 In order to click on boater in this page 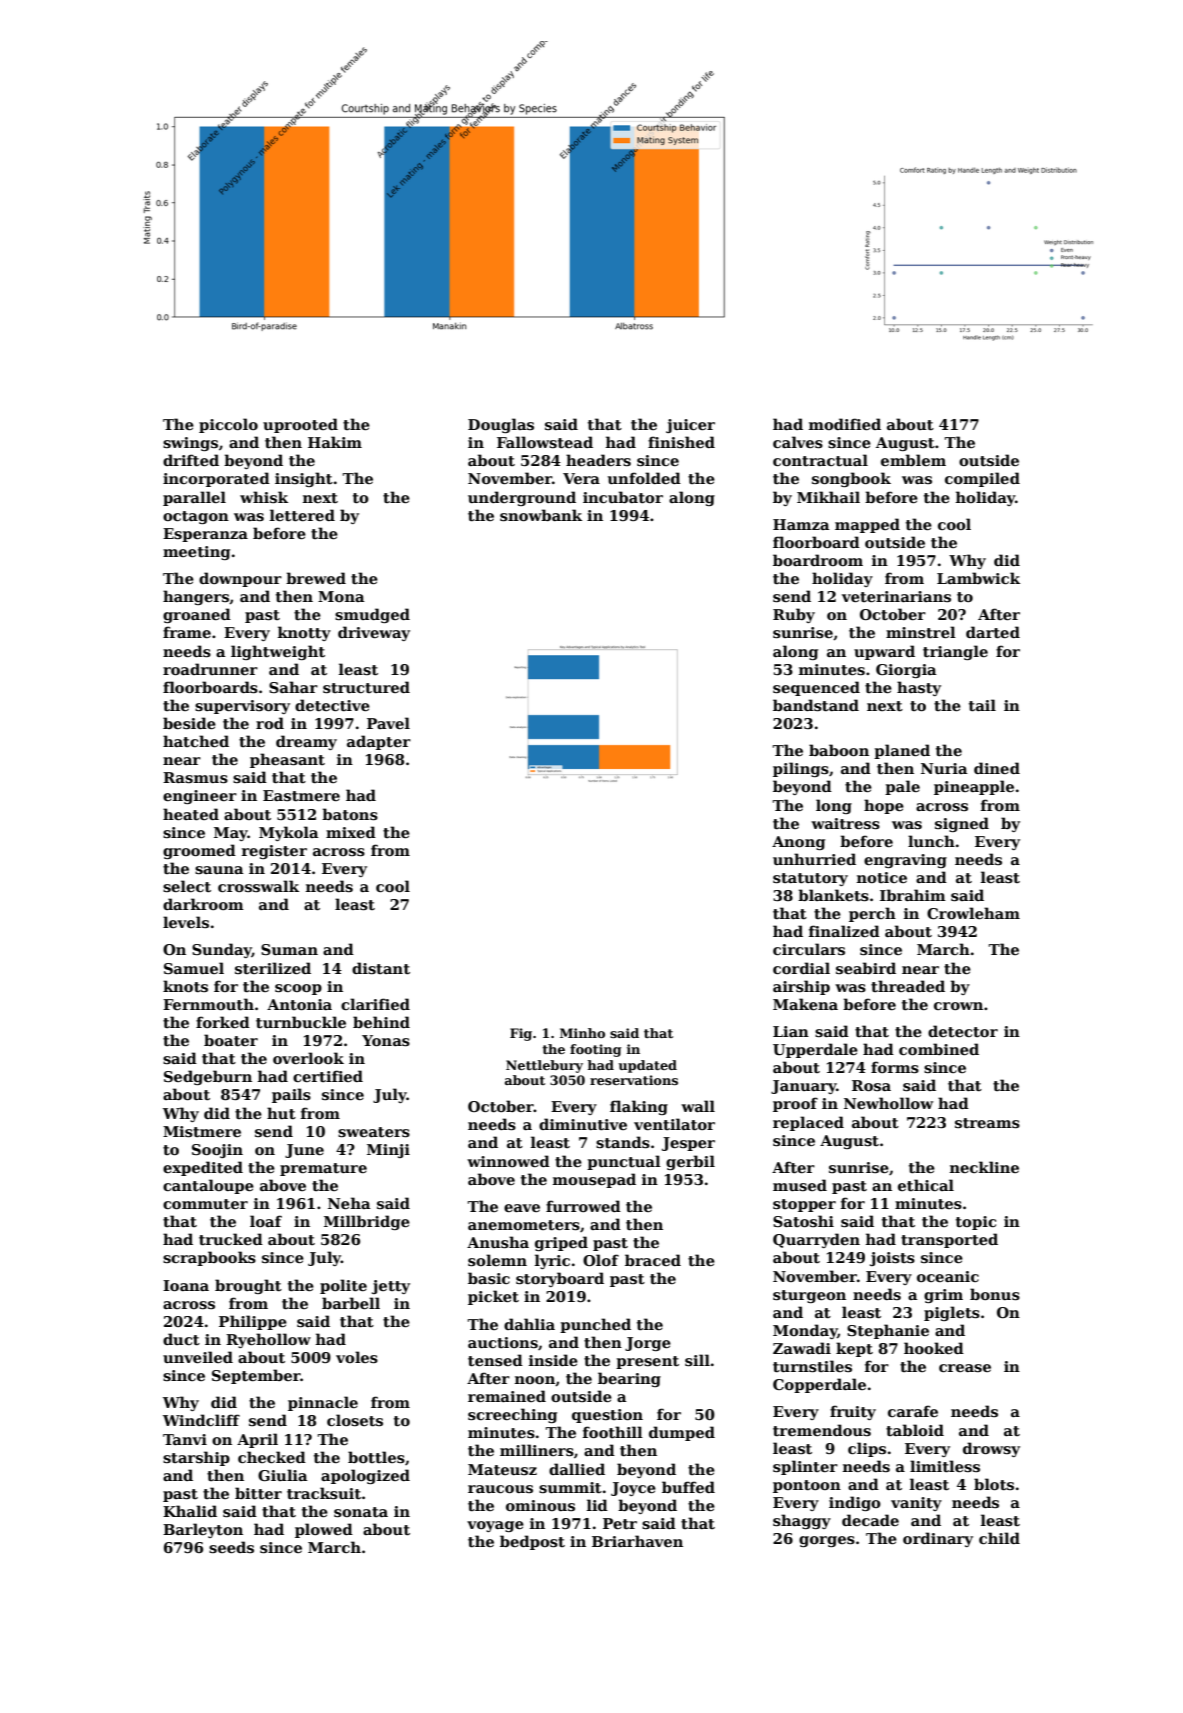, I will do `click(231, 1040)`.
